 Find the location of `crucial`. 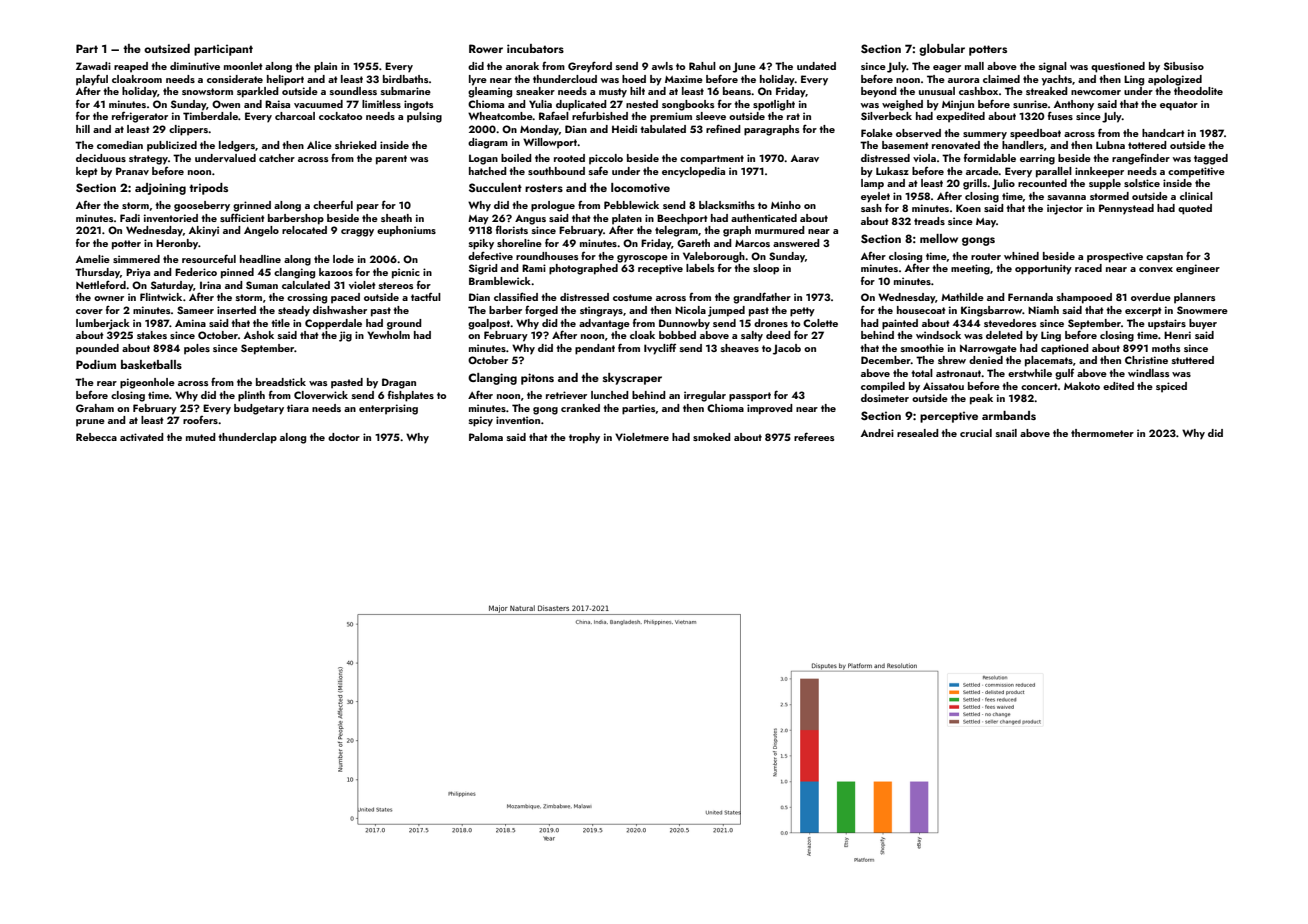

crucial is located at coordinates (976, 433).
